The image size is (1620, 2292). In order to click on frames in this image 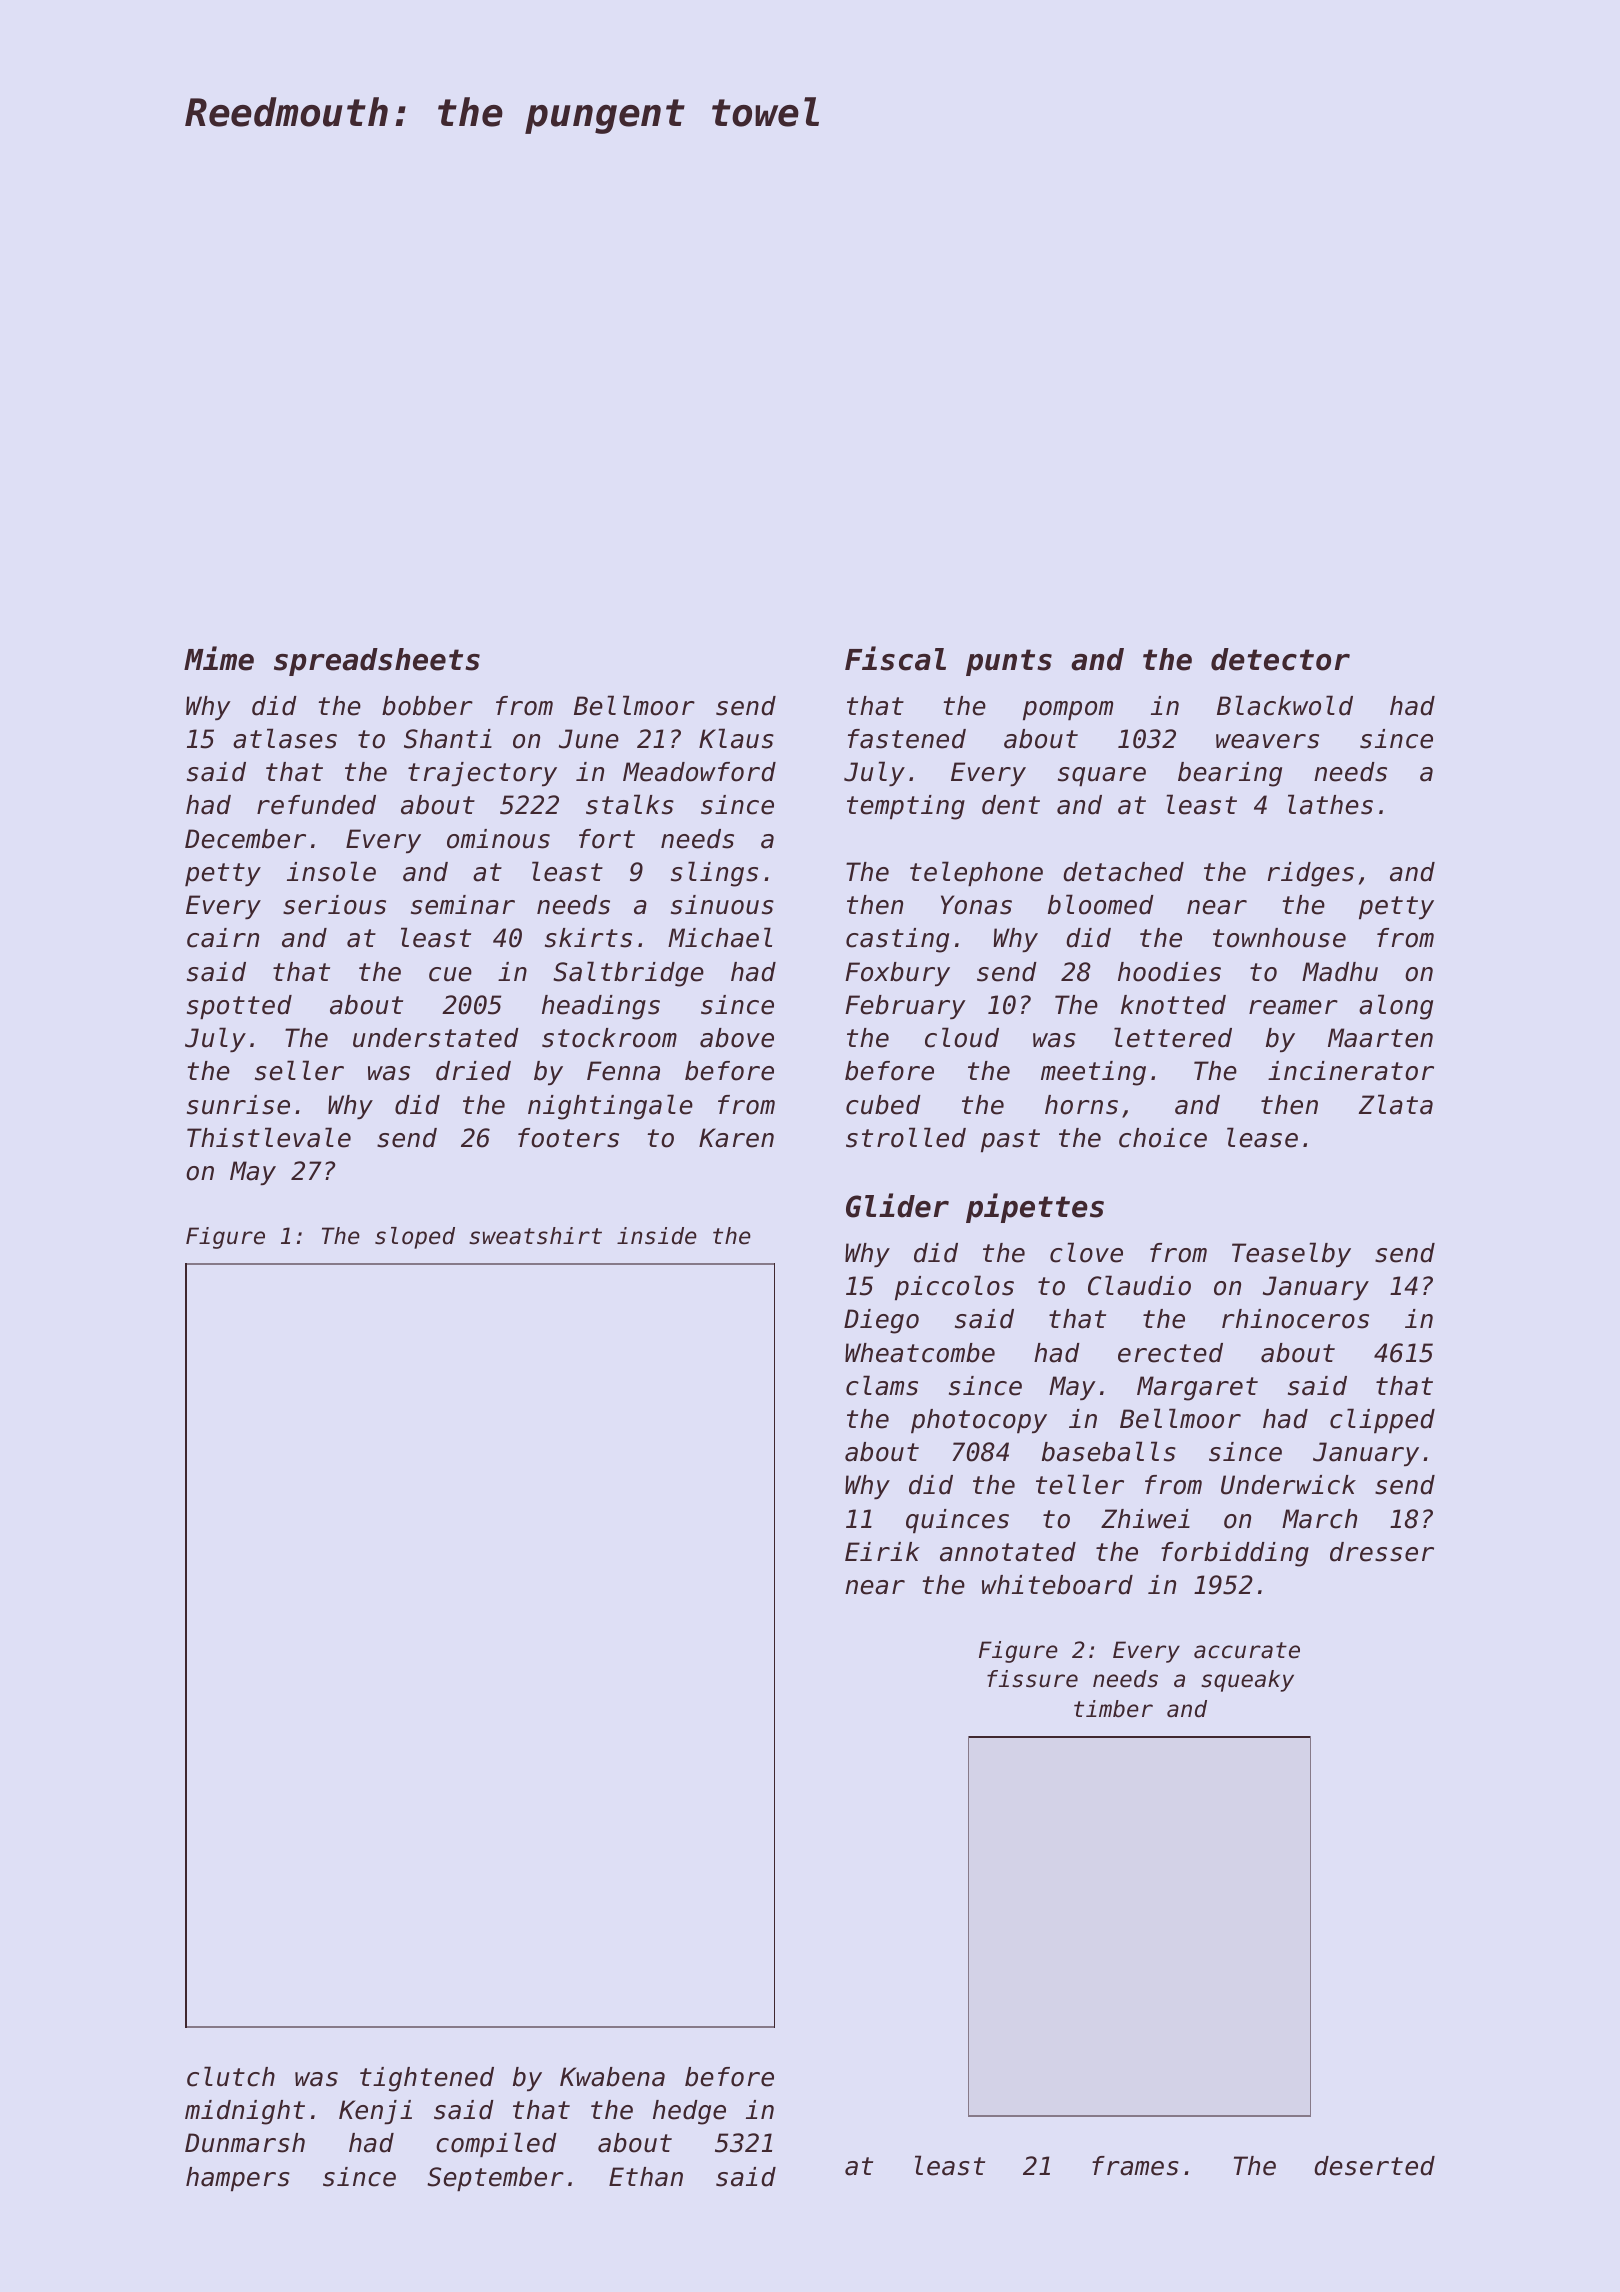, I will do `click(1135, 2166)`.
